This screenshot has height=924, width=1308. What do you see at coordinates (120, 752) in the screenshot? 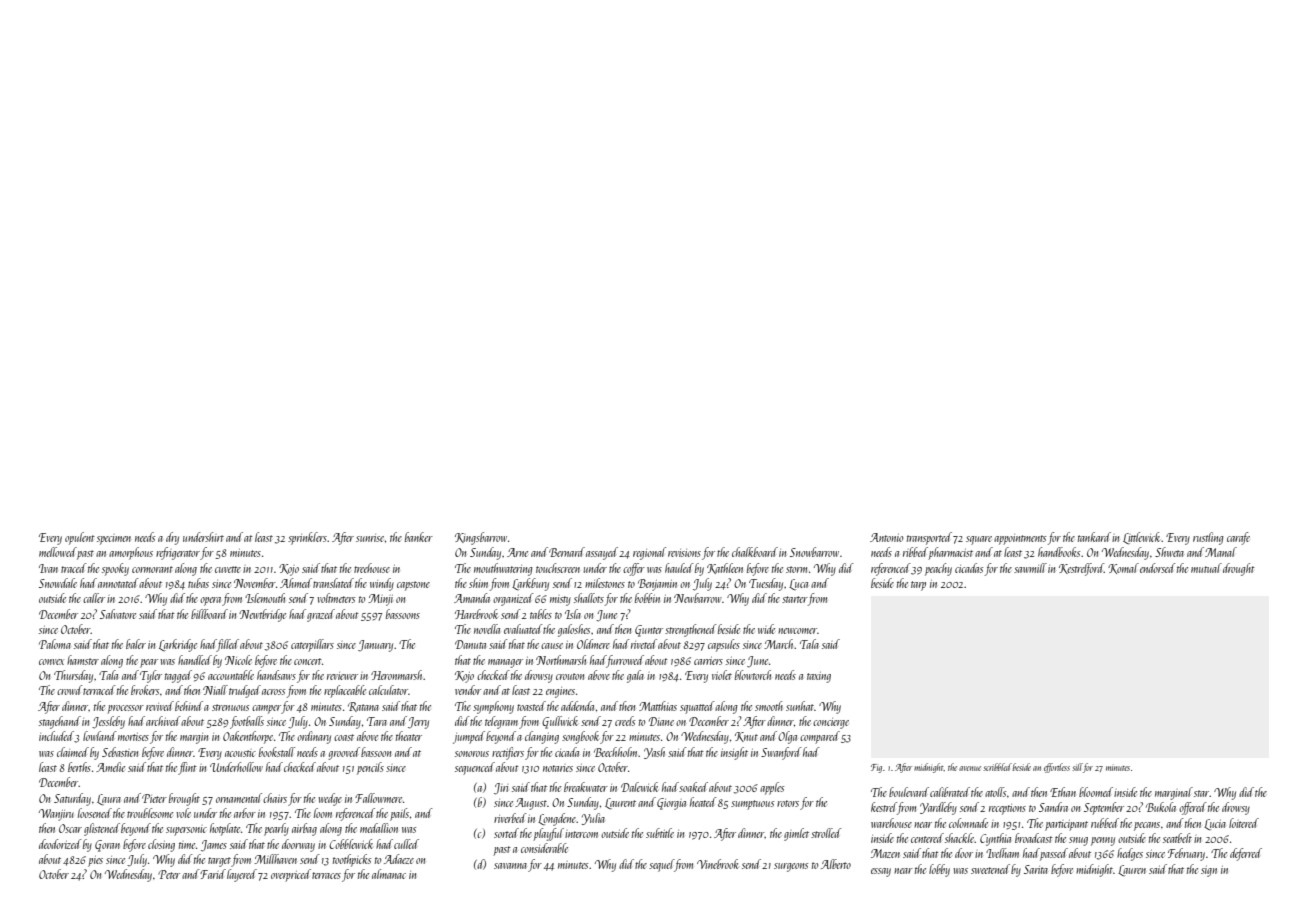
I see `Sebastien` at bounding box center [120, 752].
